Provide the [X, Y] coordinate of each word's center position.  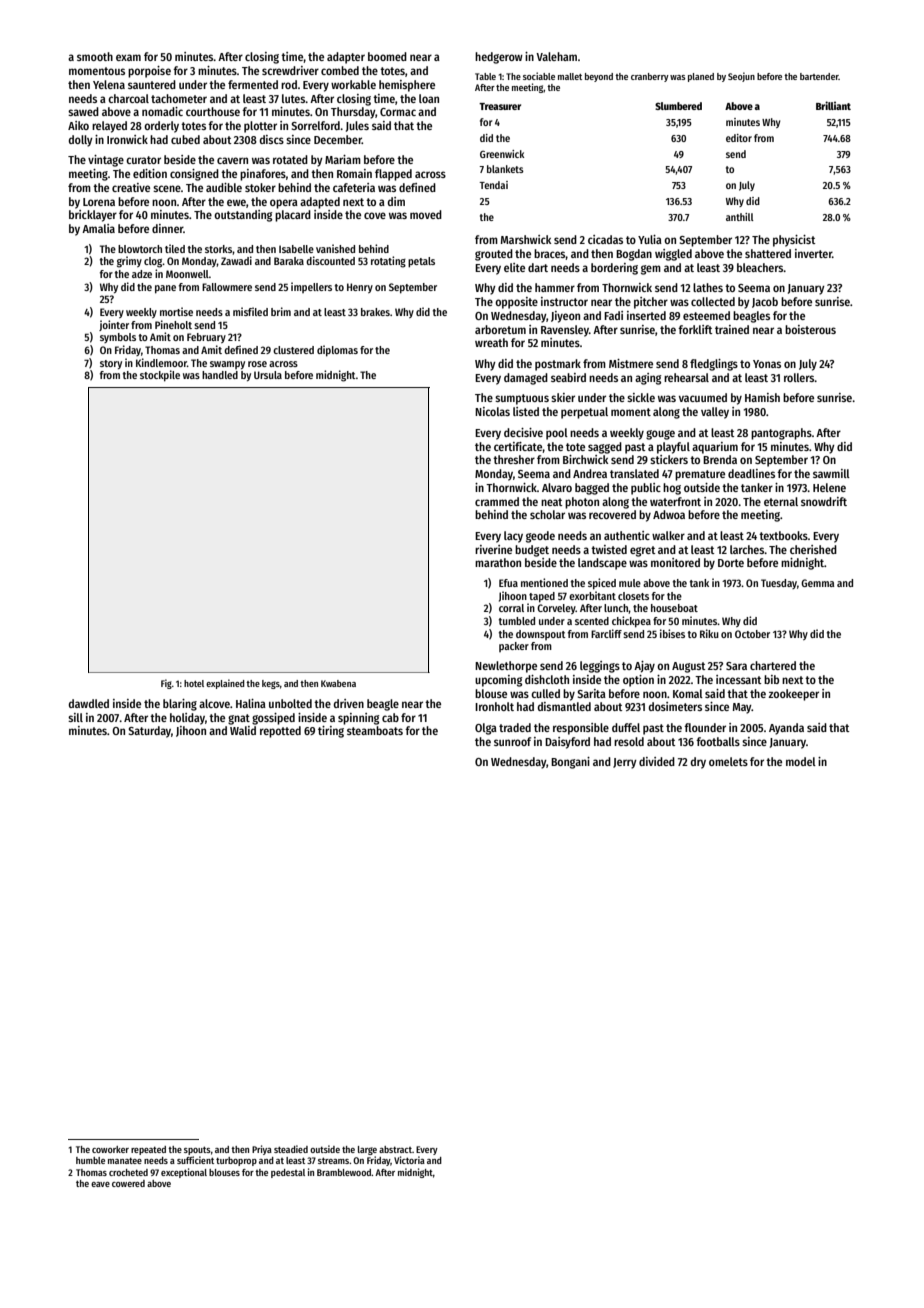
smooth [95, 56]
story [111, 364]
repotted [280, 732]
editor [739, 138]
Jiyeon [565, 317]
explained [225, 684]
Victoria [409, 1160]
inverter [813, 253]
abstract [395, 1149]
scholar [547, 514]
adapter [346, 58]
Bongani [570, 763]
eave [100, 1184]
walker [668, 535]
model [801, 761]
